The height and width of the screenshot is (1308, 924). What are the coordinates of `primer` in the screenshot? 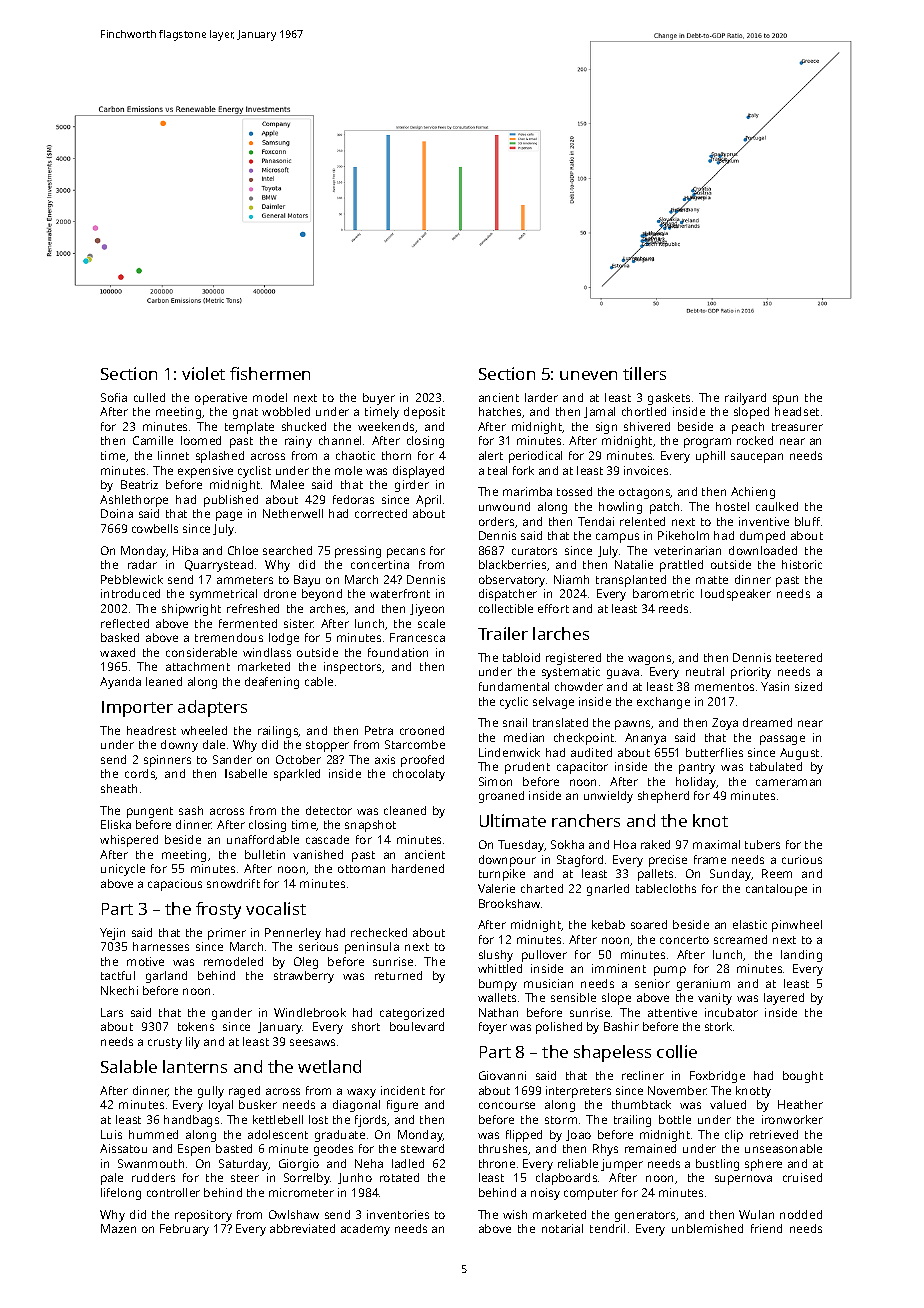 It's located at (227, 934).
